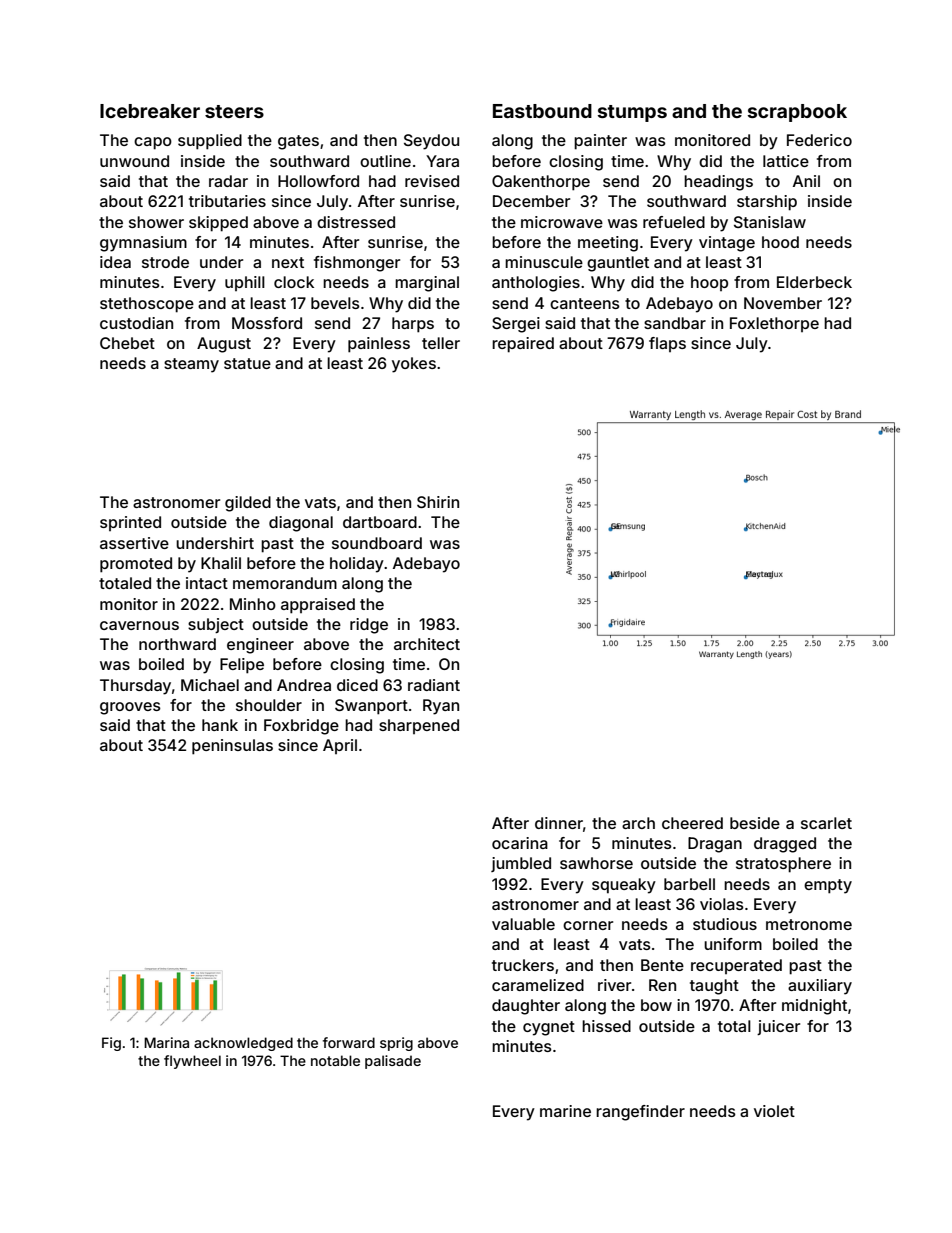  I want to click on bevels, so click(335, 303).
